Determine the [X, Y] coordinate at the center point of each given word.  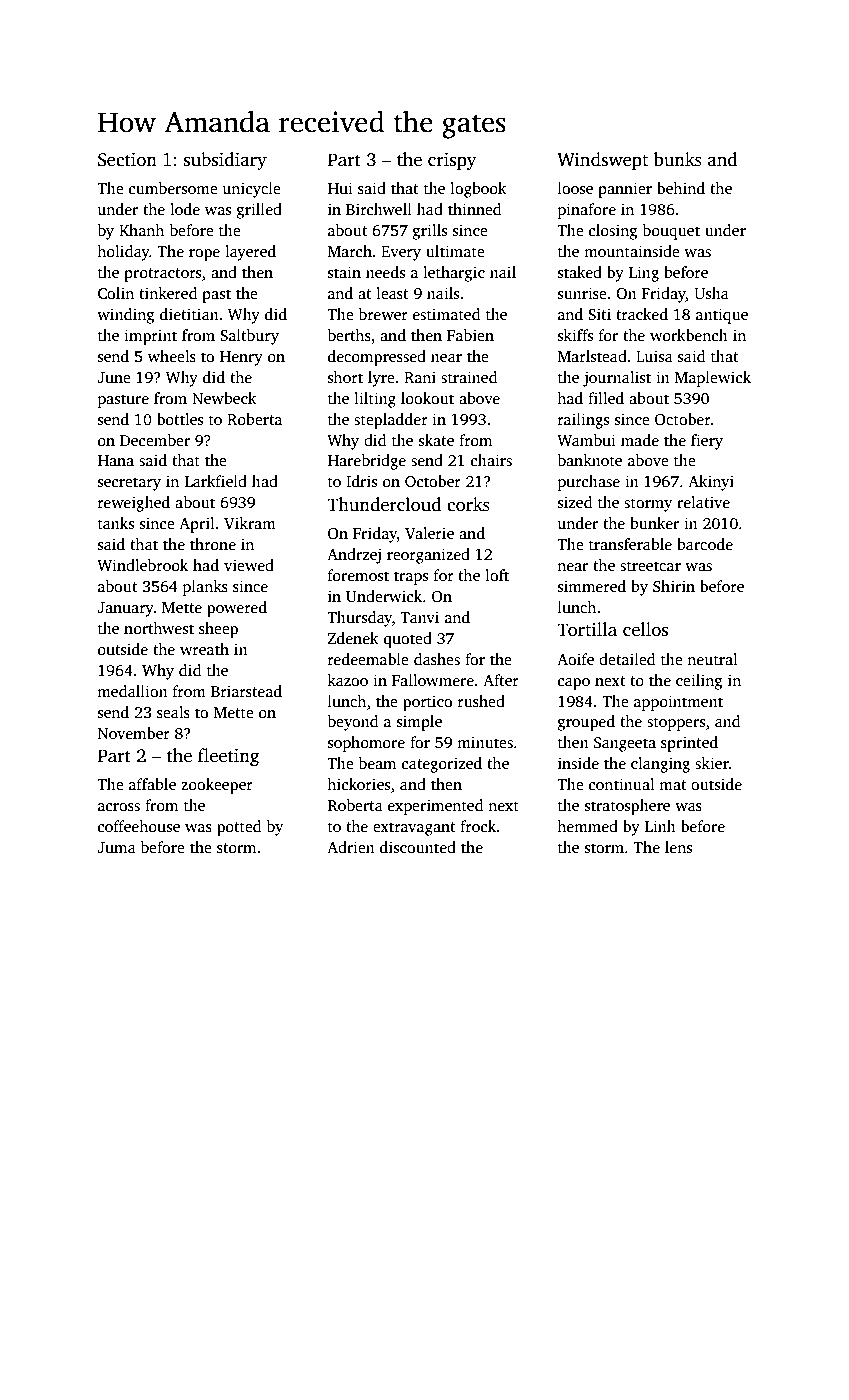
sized [575, 502]
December [155, 440]
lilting [375, 400]
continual [622, 784]
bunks [678, 159]
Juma [116, 847]
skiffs [575, 335]
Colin [116, 293]
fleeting [228, 757]
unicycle [252, 190]
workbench [689, 335]
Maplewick [713, 379]
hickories [358, 784]
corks [468, 504]
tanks [116, 523]
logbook [478, 190]
